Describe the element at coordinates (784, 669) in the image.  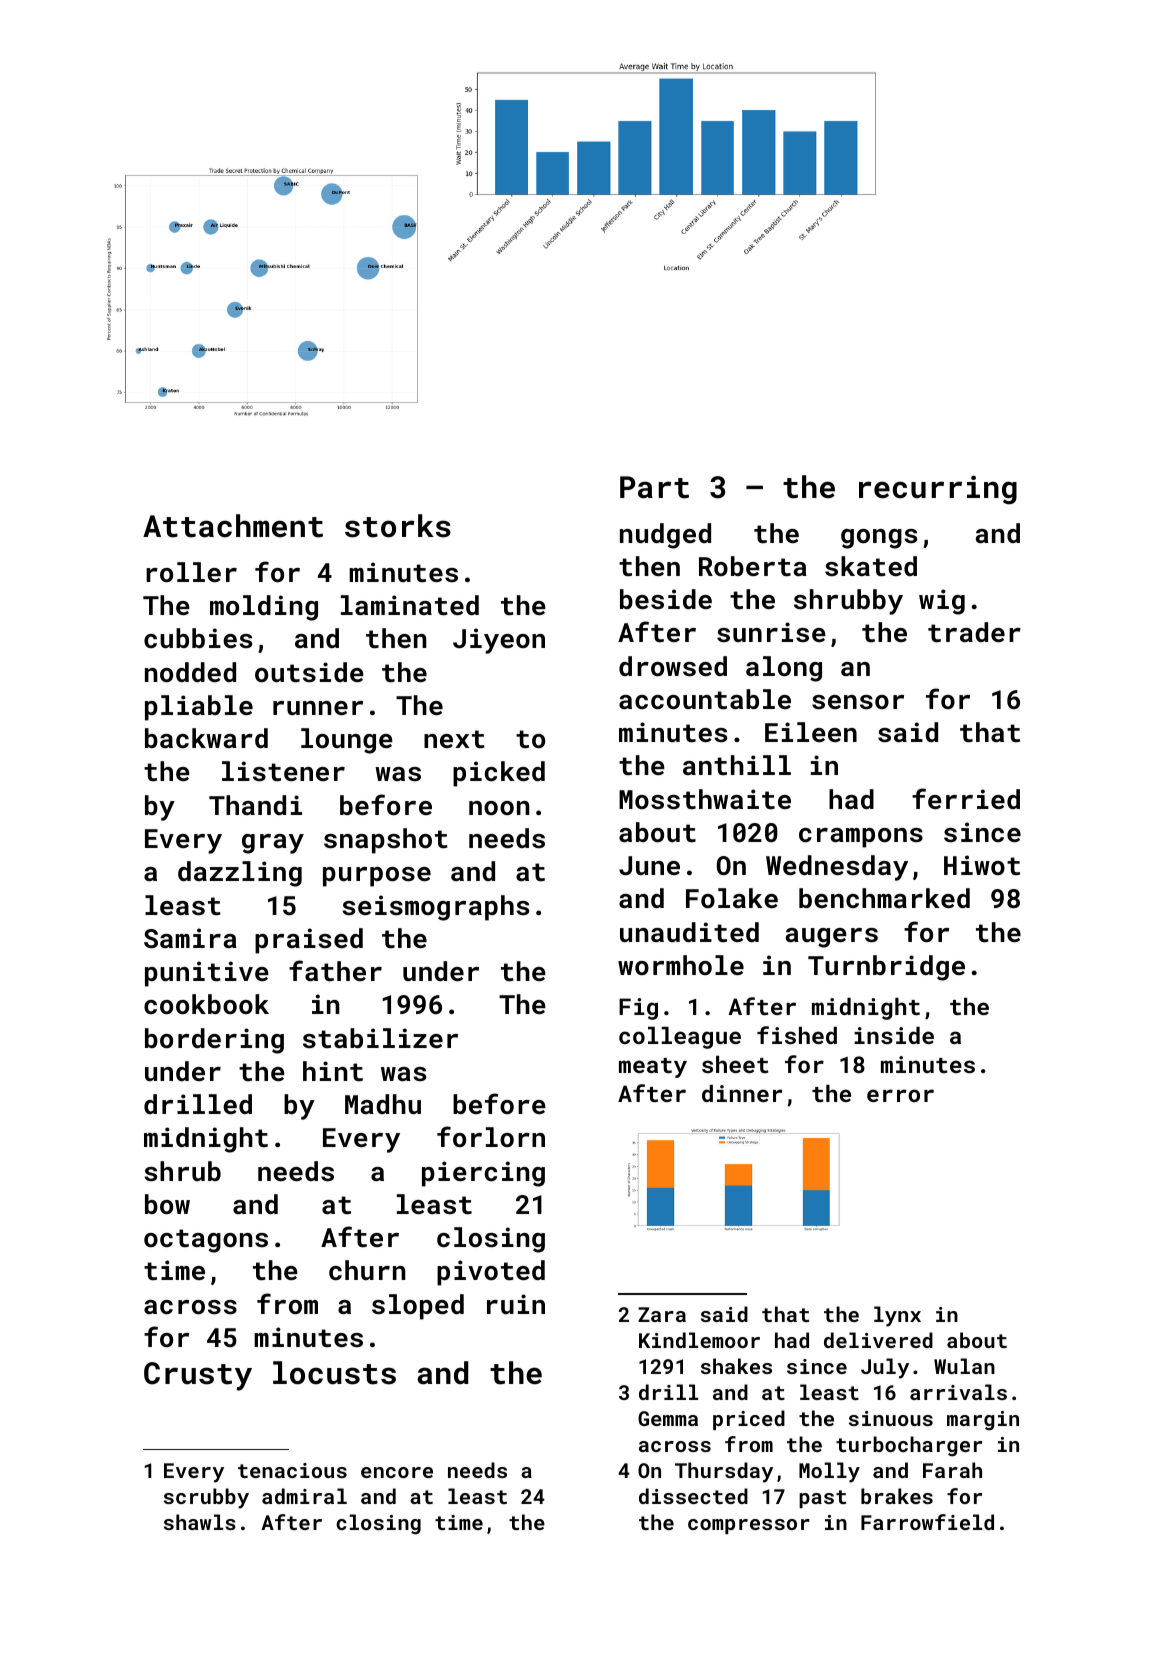
I see `along` at that location.
